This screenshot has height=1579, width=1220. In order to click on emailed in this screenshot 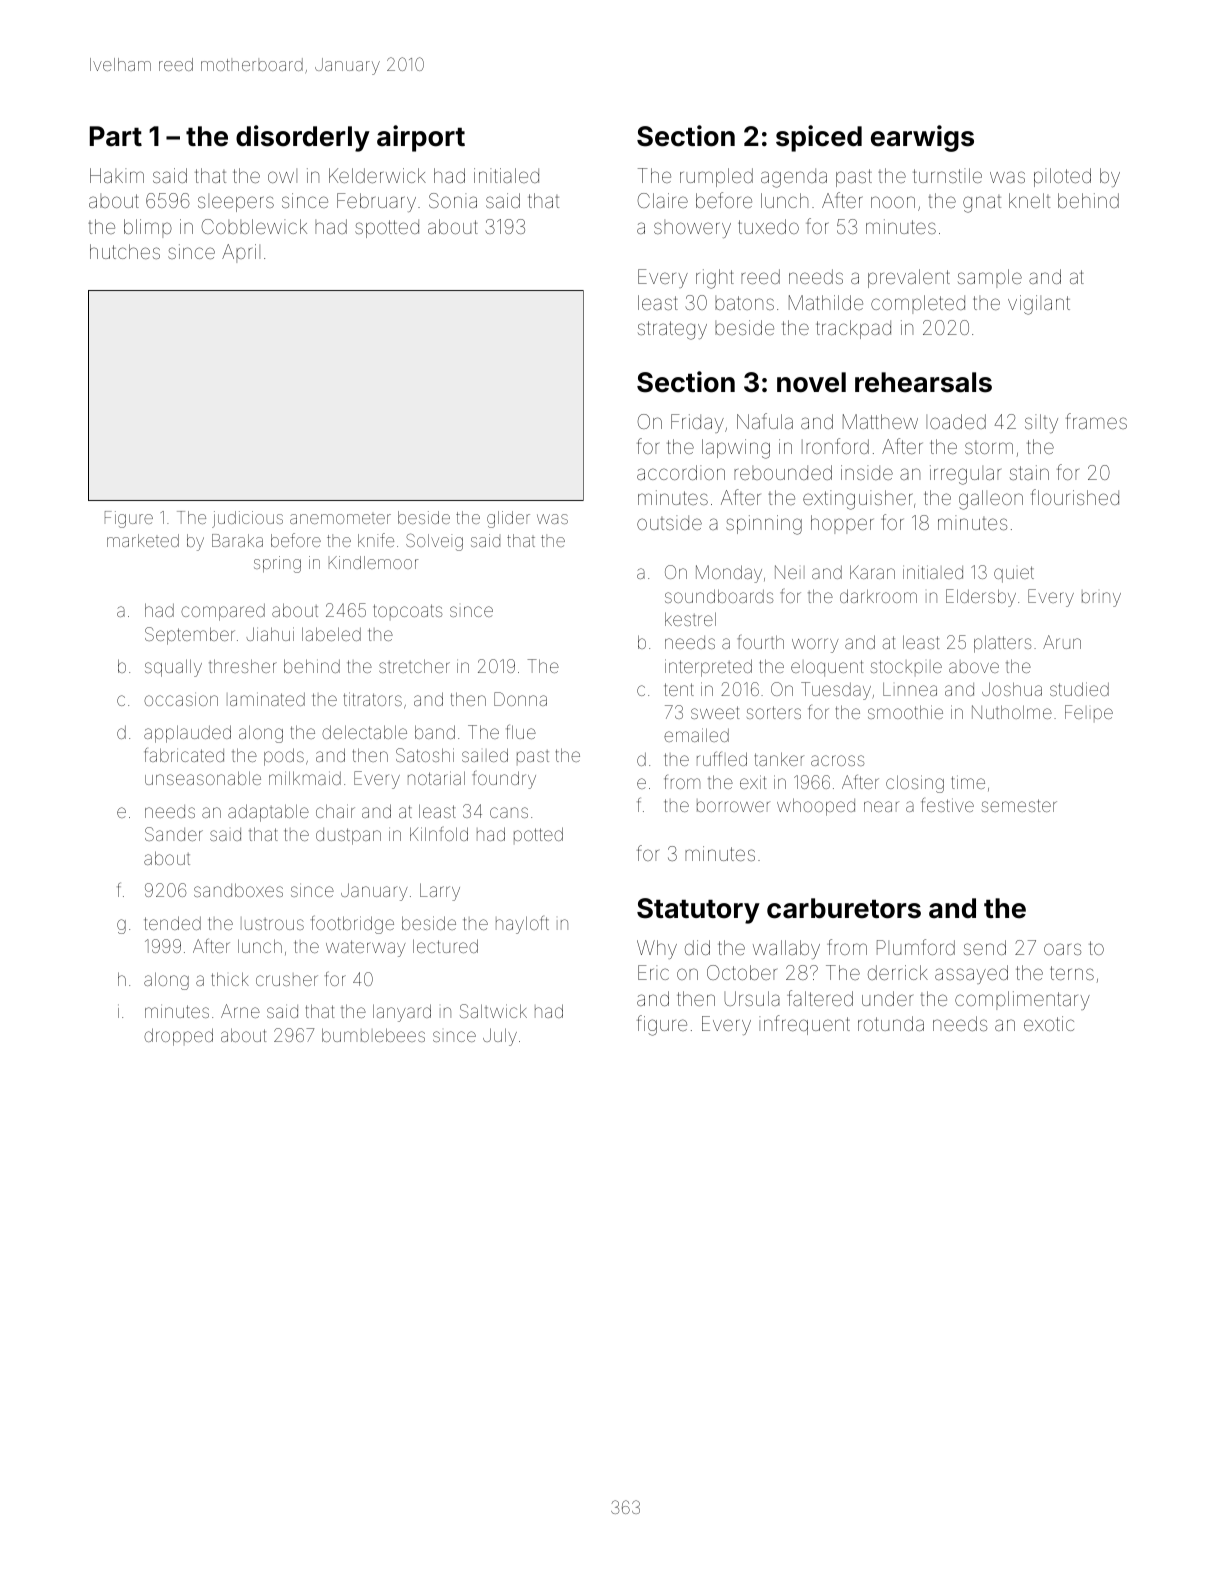, I will do `click(696, 735)`.
